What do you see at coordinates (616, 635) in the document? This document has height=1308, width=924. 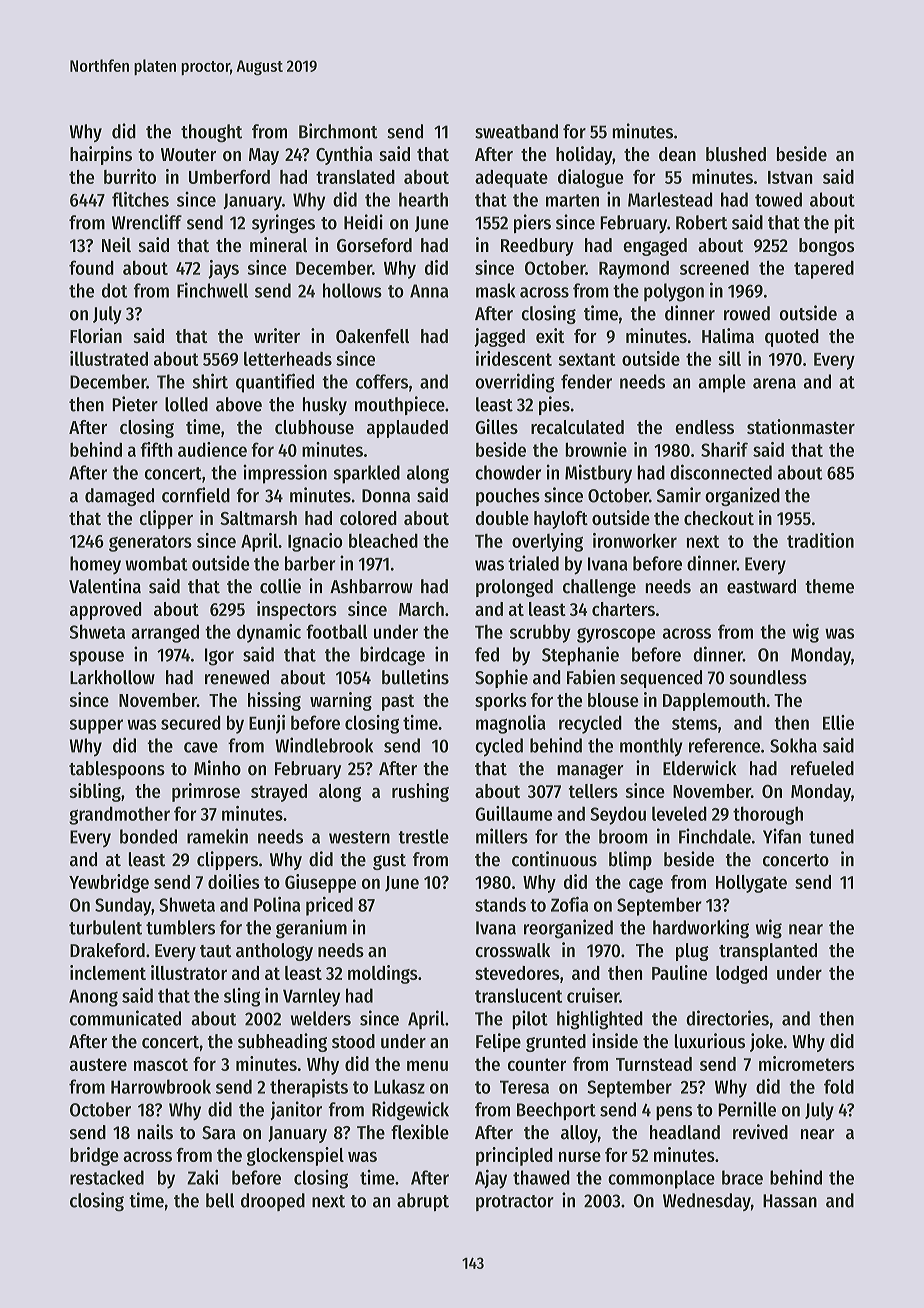 I see `gyroscope` at bounding box center [616, 635].
